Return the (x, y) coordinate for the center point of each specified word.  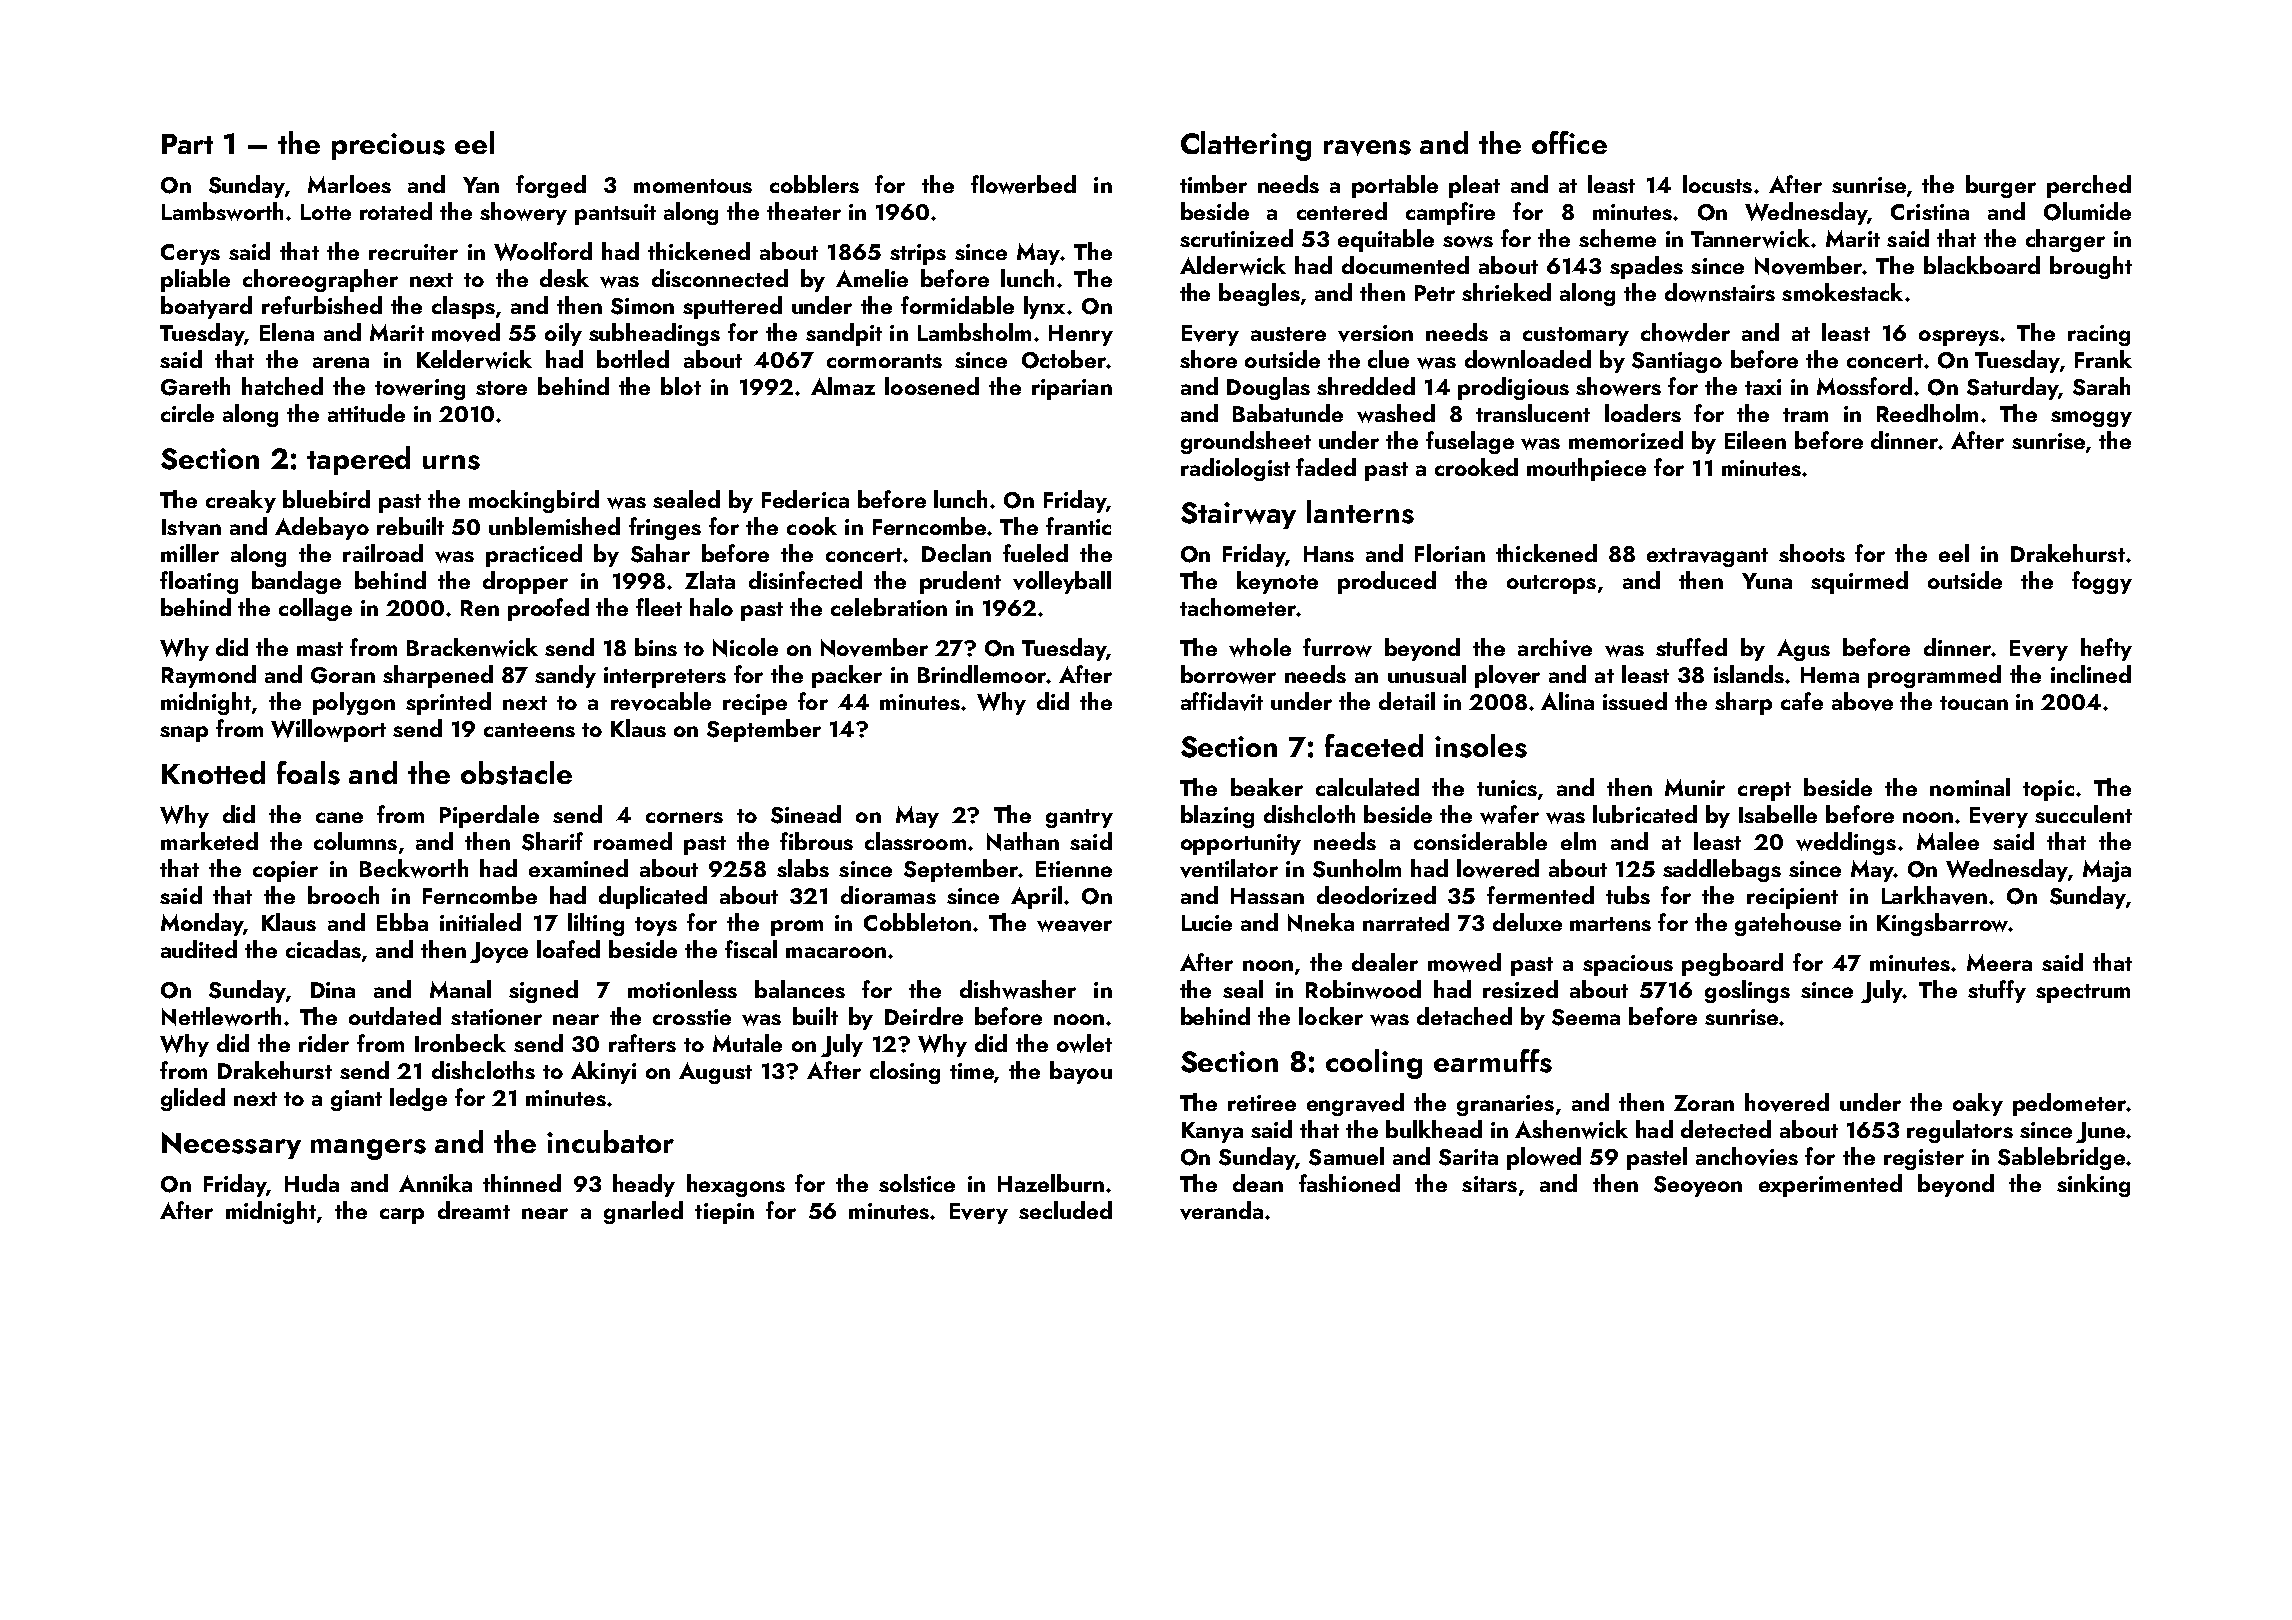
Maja (2107, 871)
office (1569, 142)
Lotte (326, 212)
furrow (1337, 647)
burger (2001, 186)
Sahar (660, 553)
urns (451, 462)
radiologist (1235, 469)
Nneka (1321, 922)
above (1862, 701)
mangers (368, 1149)
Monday (202, 924)
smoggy (2091, 419)
